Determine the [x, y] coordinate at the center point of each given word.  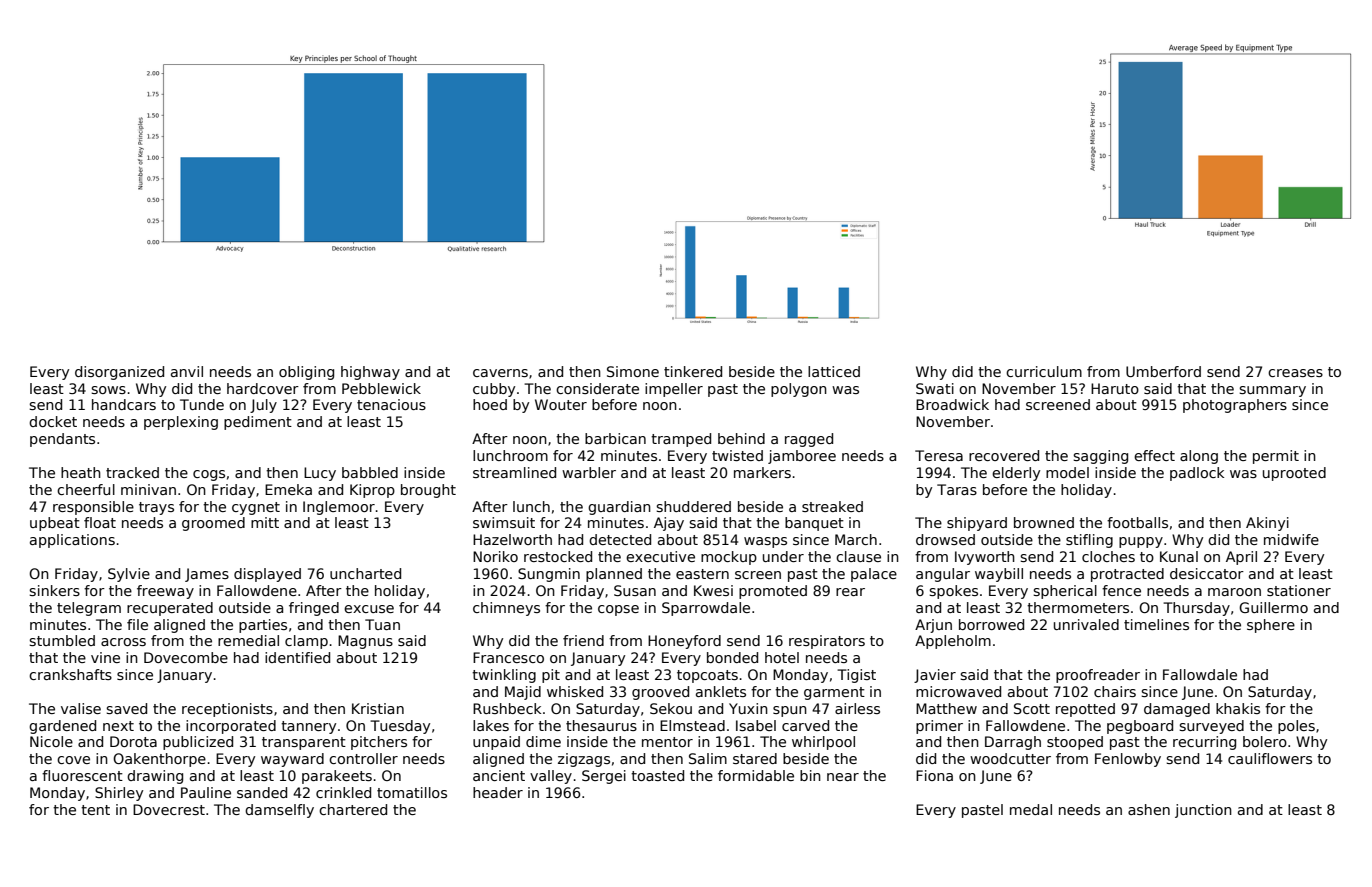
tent [95, 810]
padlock [1197, 474]
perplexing [181, 423]
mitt [265, 522]
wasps [765, 542]
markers [762, 472]
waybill [999, 575]
